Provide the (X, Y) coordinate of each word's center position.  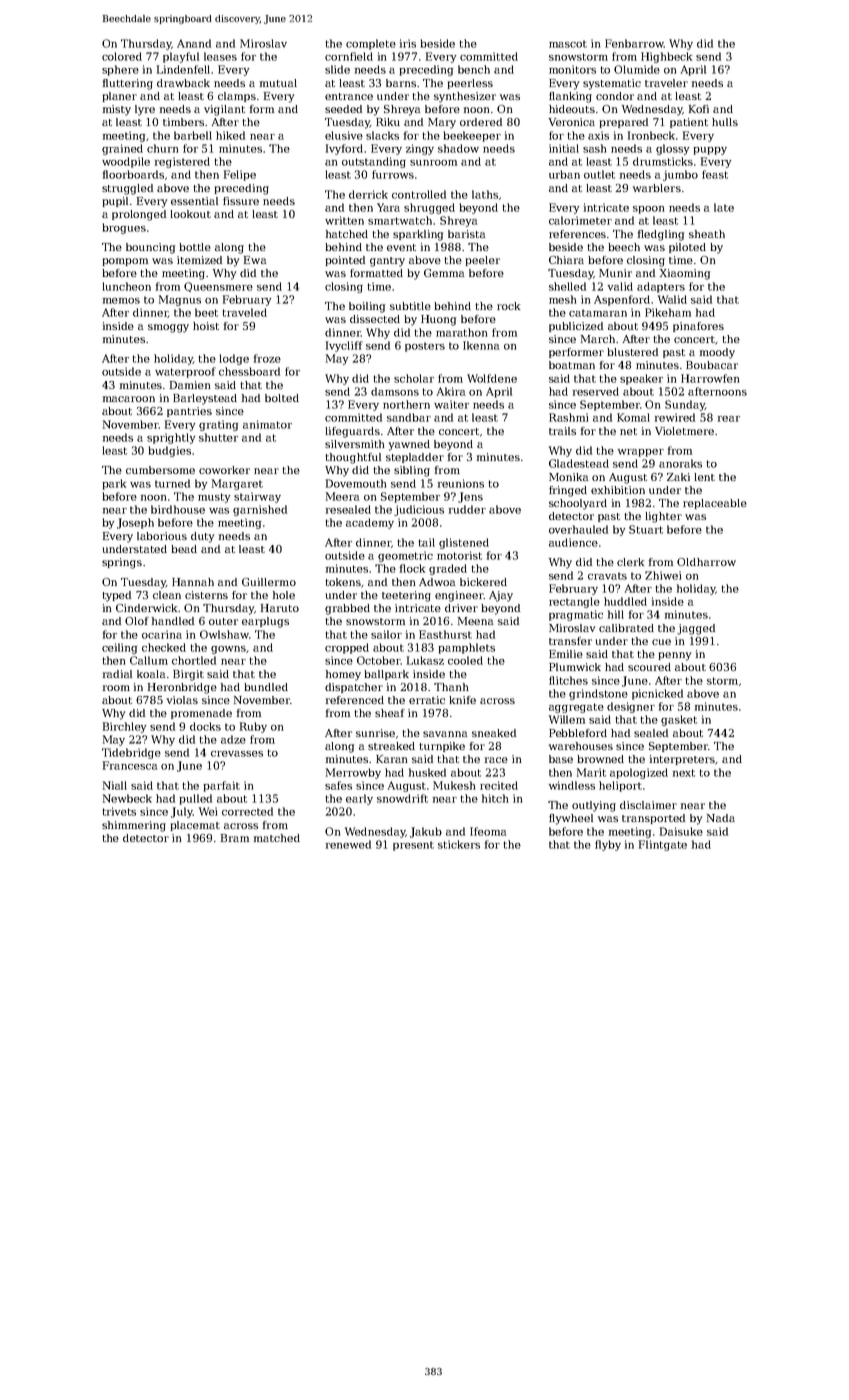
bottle (195, 247)
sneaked (494, 733)
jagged (696, 629)
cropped (347, 648)
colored (122, 56)
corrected (247, 811)
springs (122, 563)
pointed (345, 261)
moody (717, 353)
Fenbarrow (634, 43)
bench (474, 69)
